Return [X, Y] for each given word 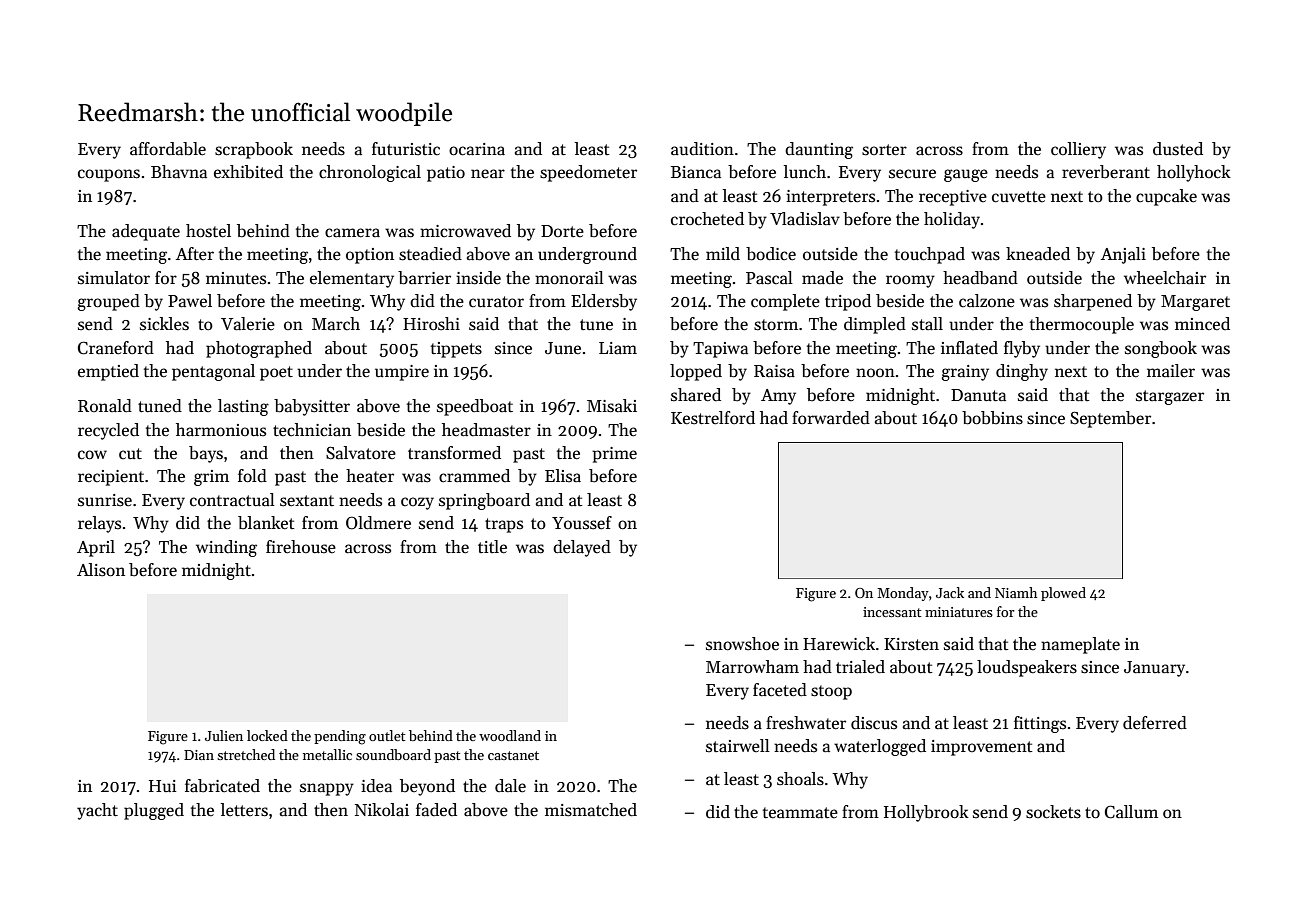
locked [267, 735]
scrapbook [254, 150]
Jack [950, 592]
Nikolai [382, 809]
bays [206, 454]
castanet [513, 755]
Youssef [582, 523]
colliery [1078, 150]
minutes [236, 278]
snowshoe [742, 644]
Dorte [562, 231]
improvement [981, 748]
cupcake [1166, 197]
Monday [903, 594]
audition [702, 149]
